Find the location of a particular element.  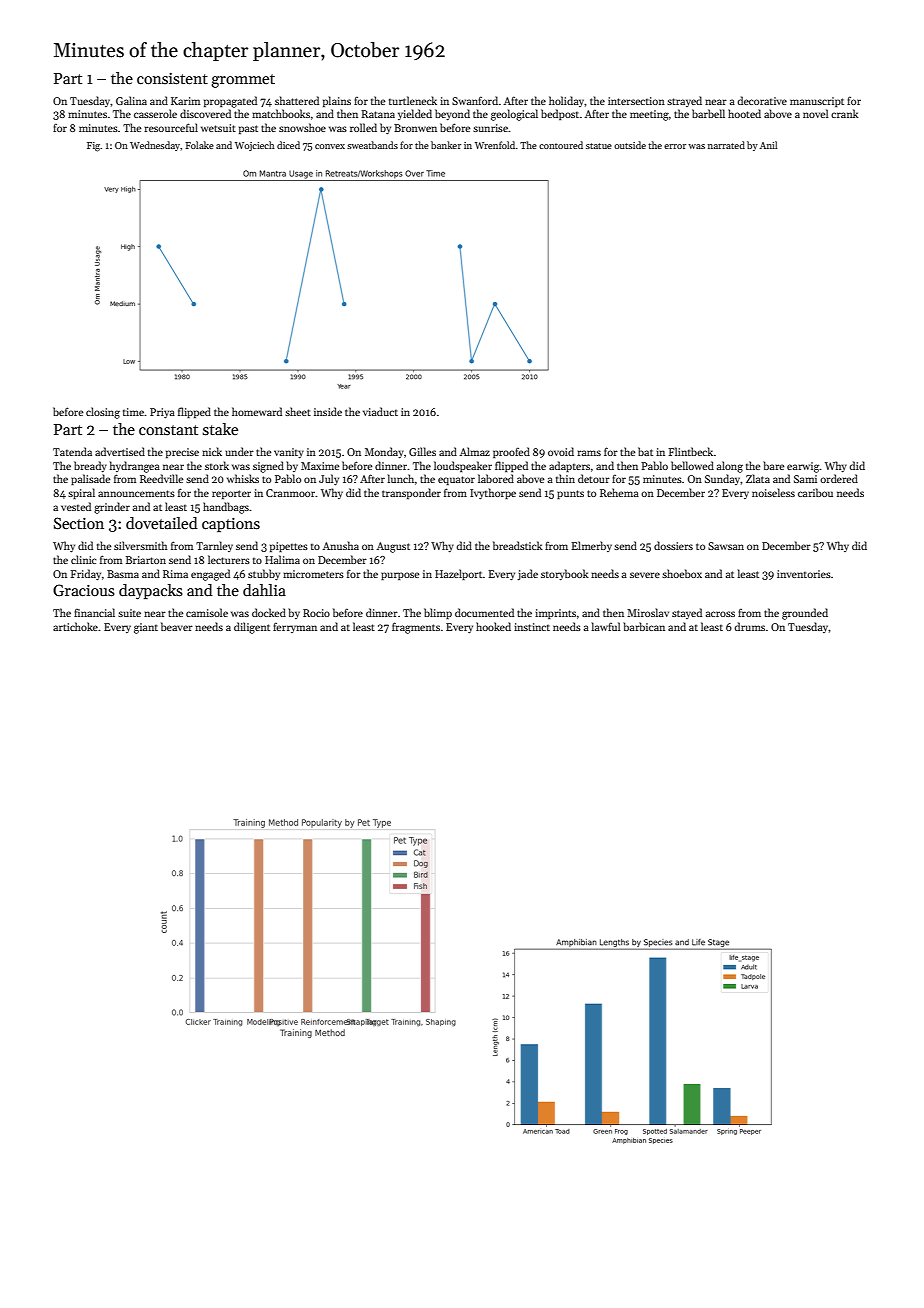

Anil is located at coordinates (769, 145).
